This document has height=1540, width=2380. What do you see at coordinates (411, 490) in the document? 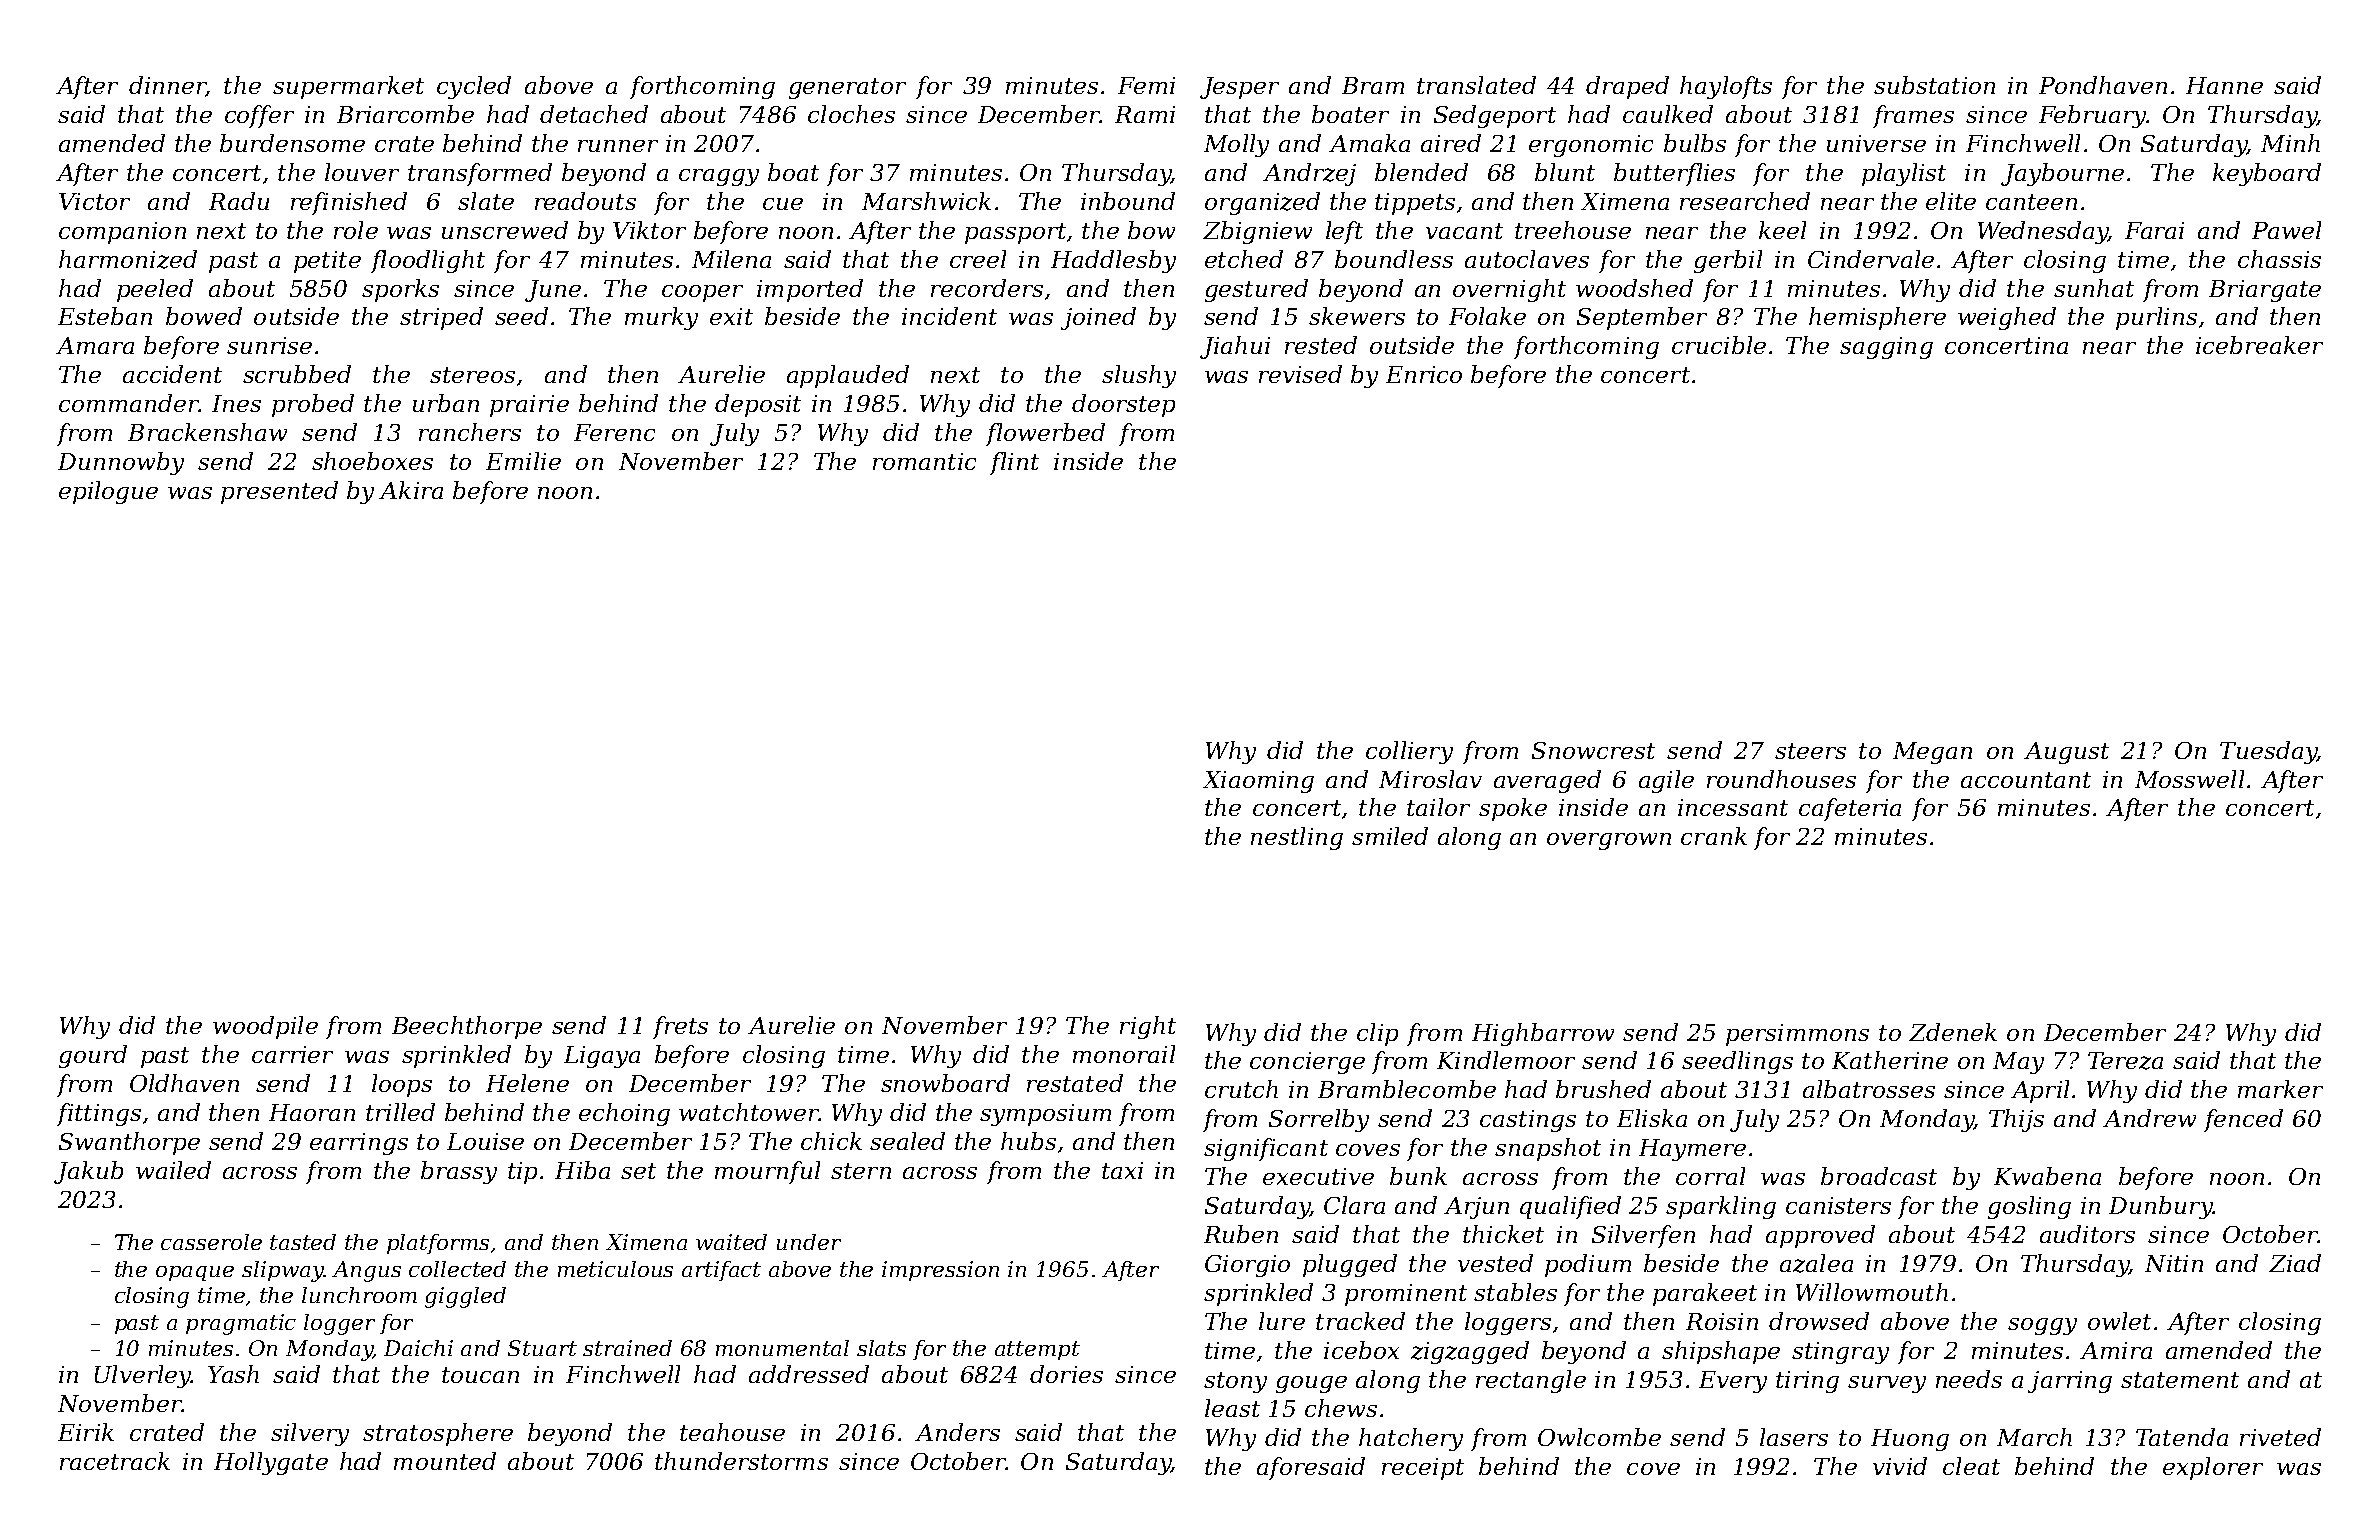
I see `Akira` at bounding box center [411, 490].
